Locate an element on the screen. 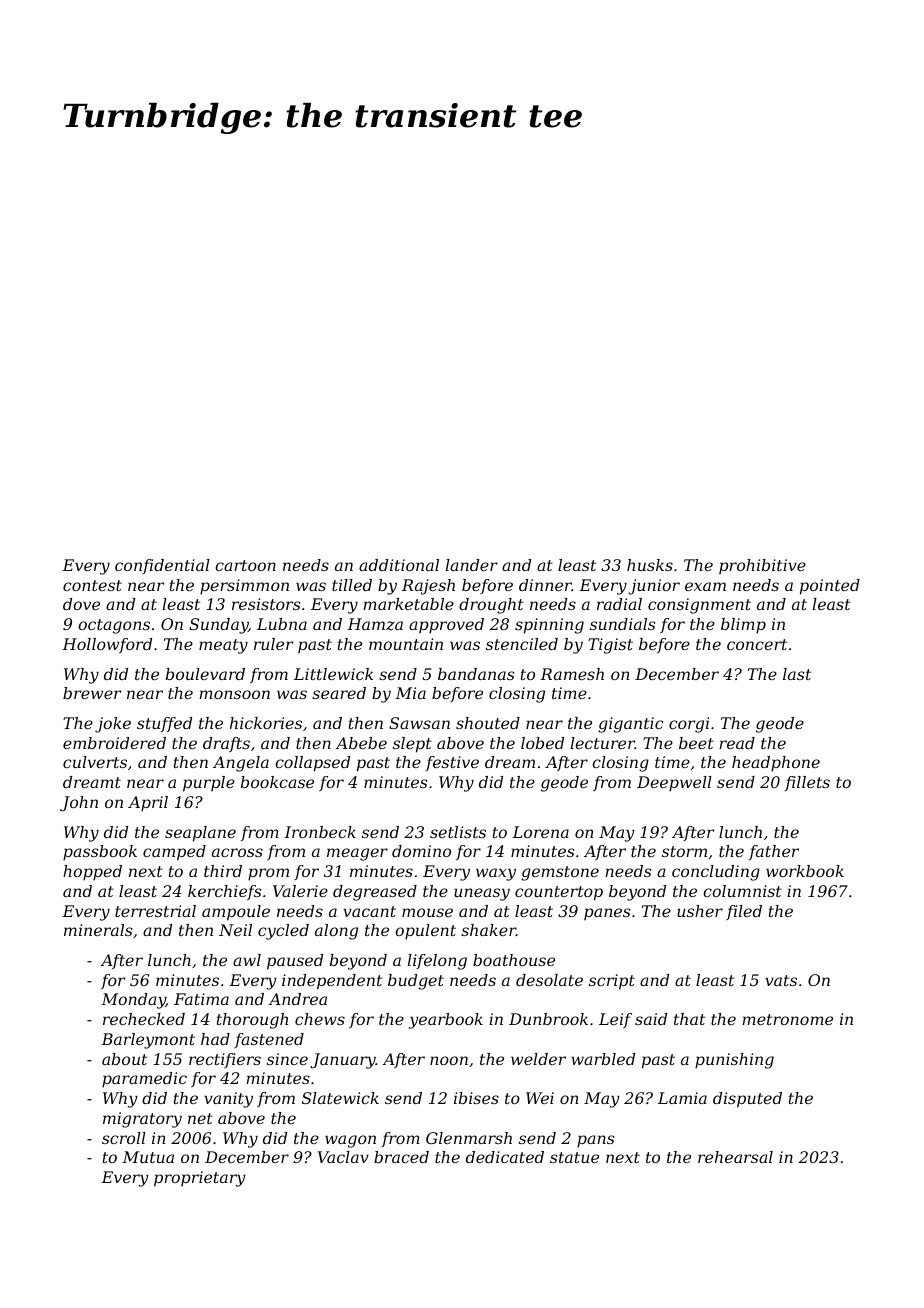 Image resolution: width=924 pixels, height=1308 pixels. lander is located at coordinates (472, 565).
